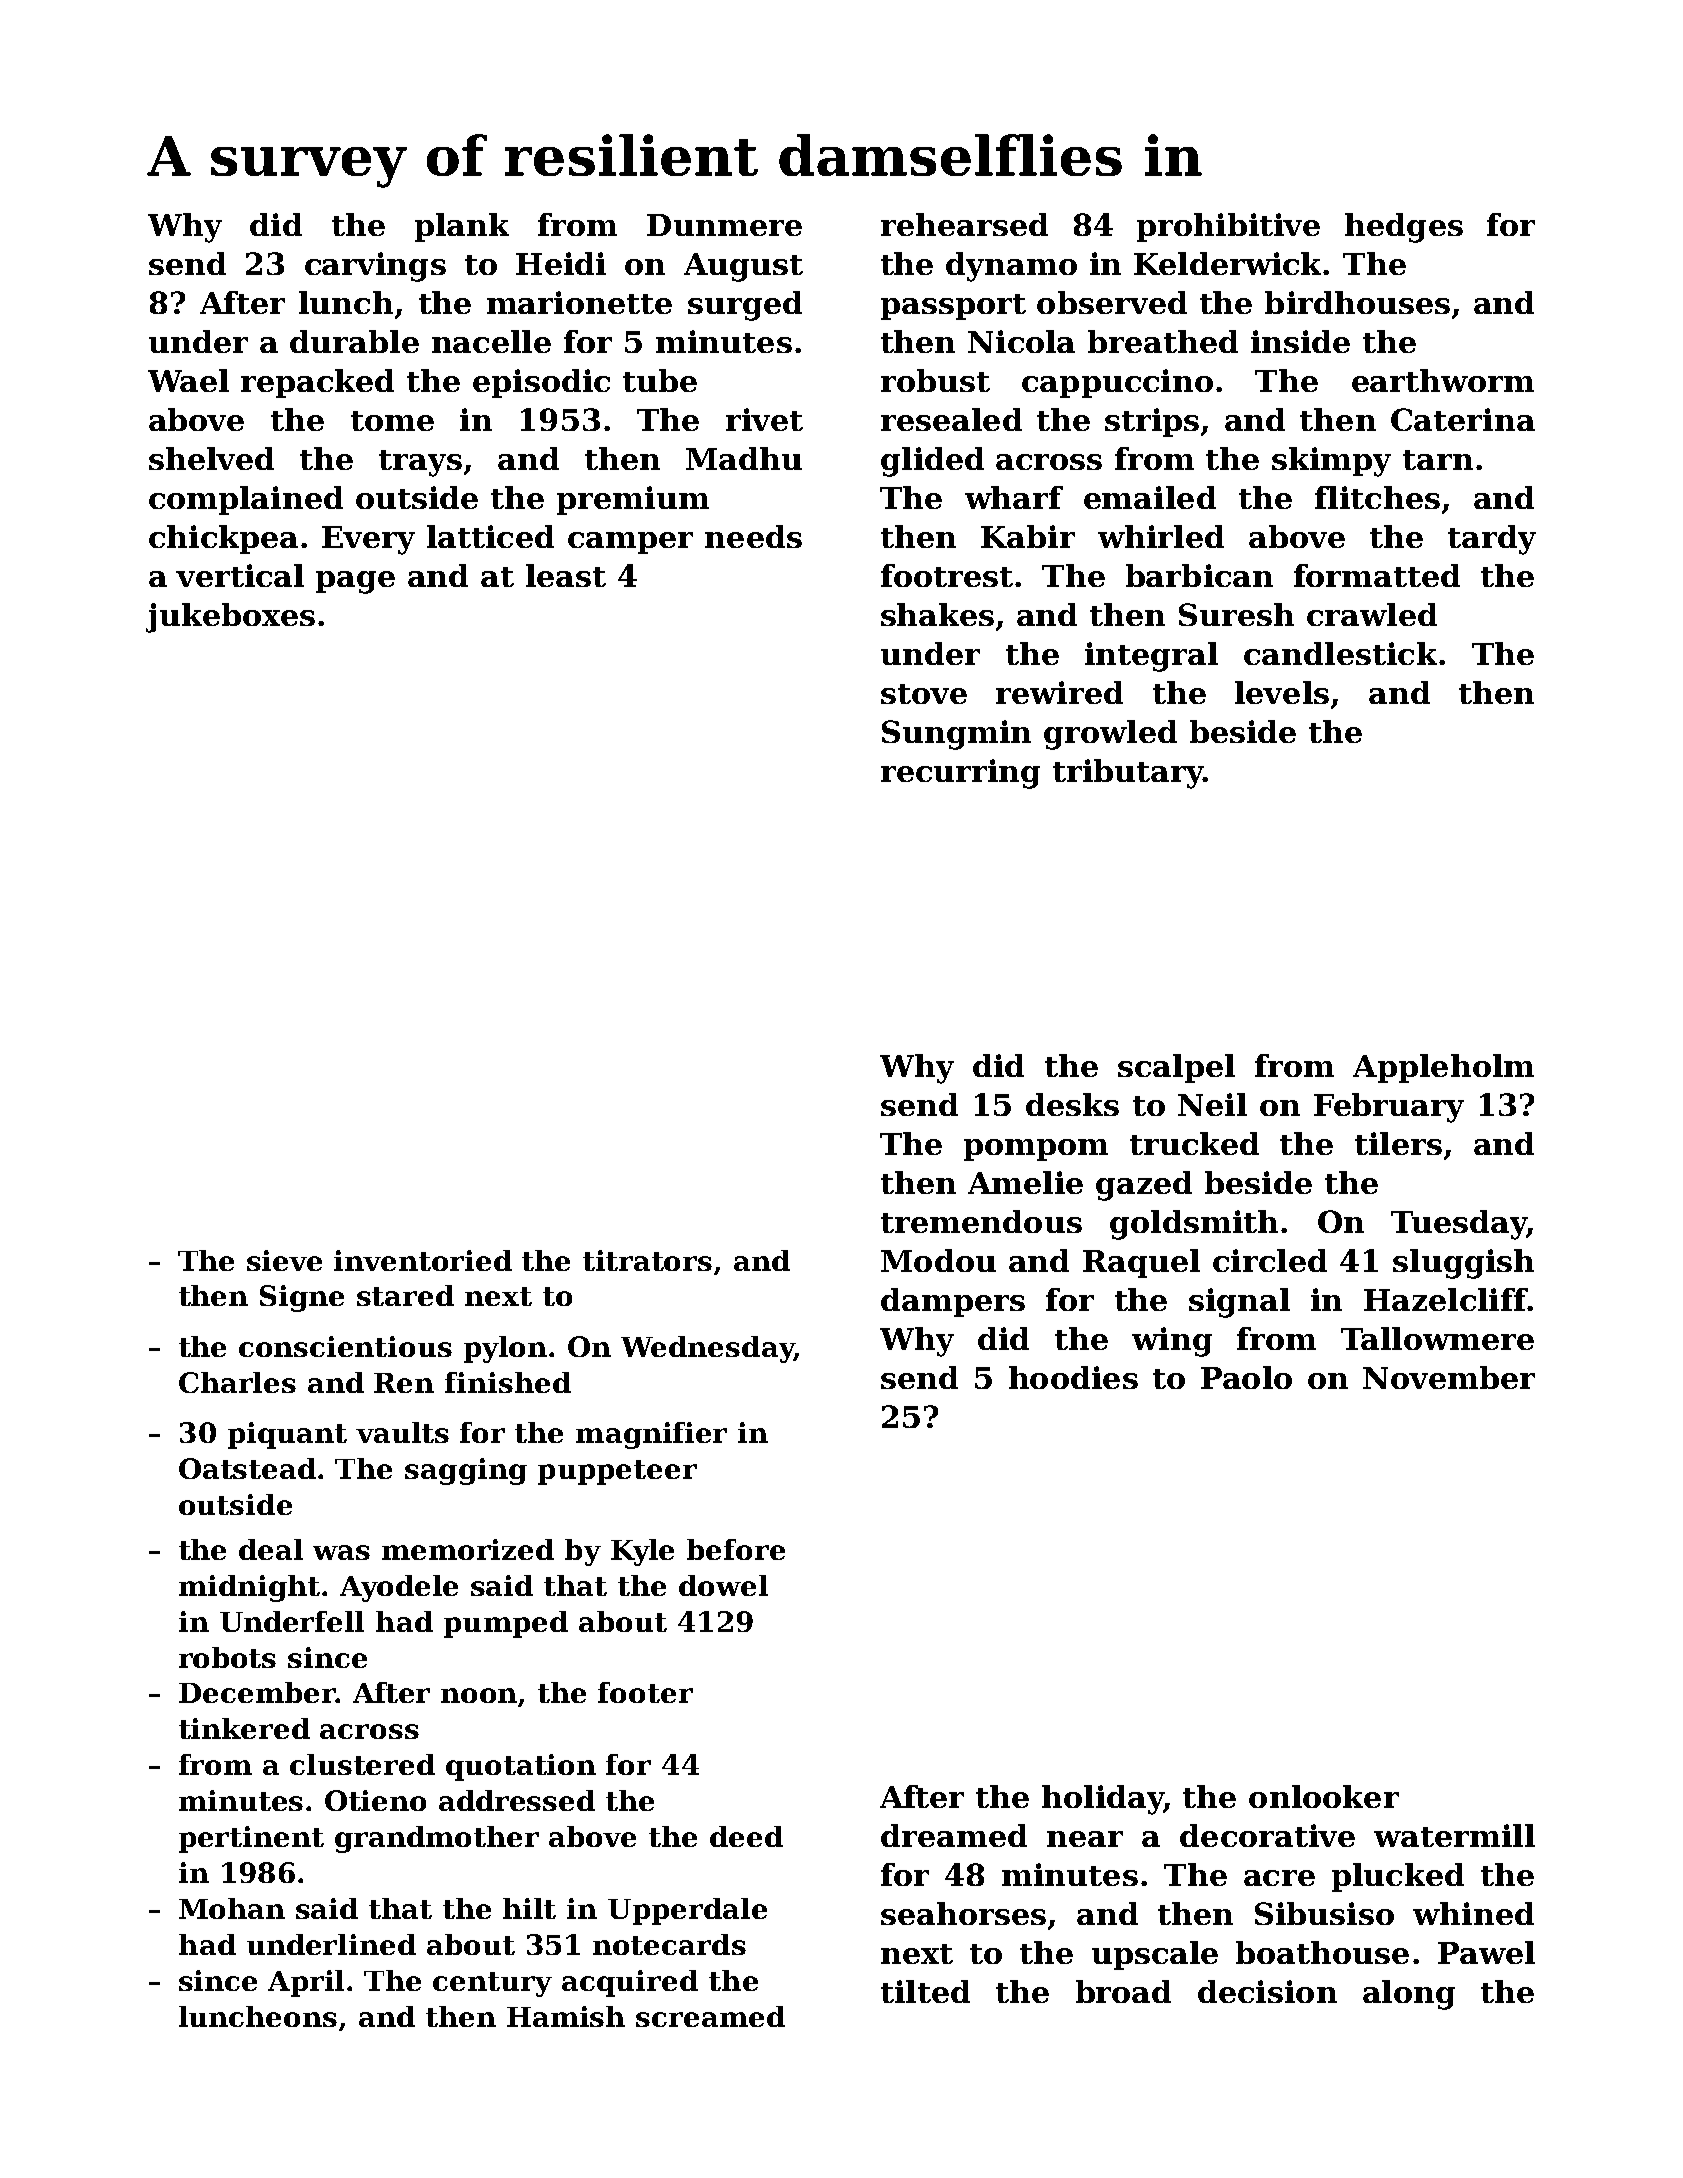  Describe the element at coordinates (302, 1298) in the page. I see `Signe` at that location.
